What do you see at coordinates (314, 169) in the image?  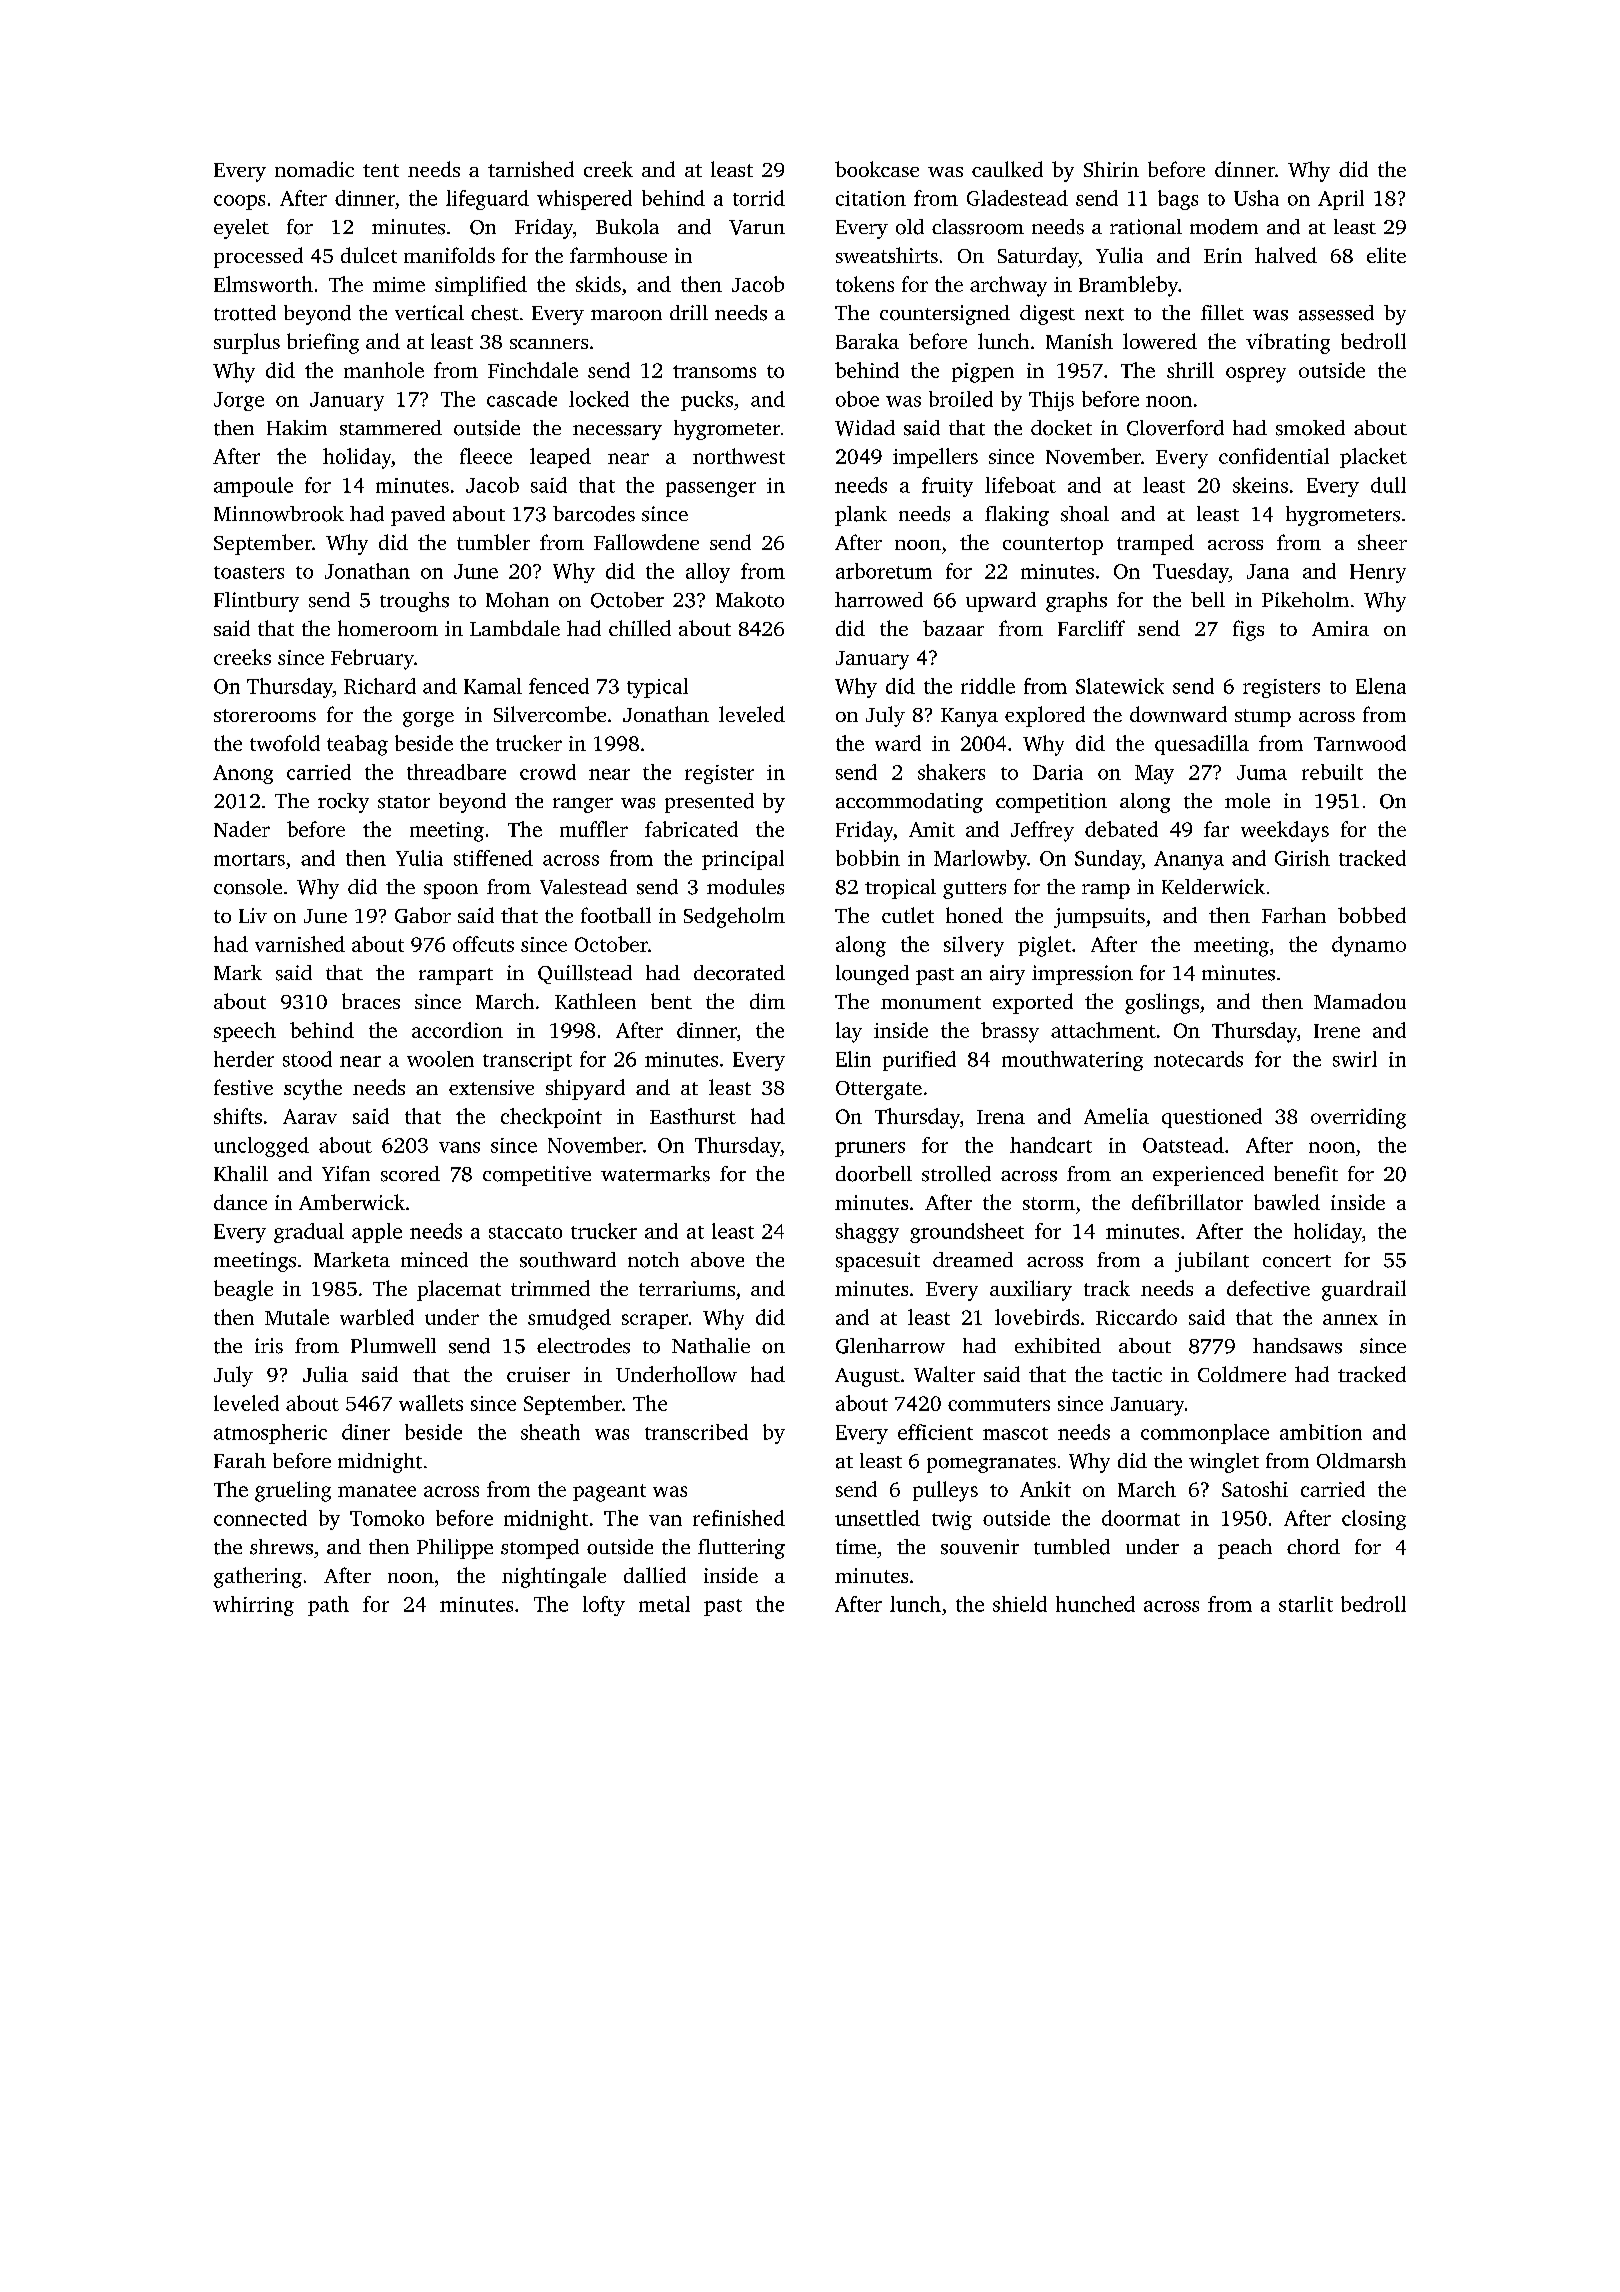 I see `nomadic` at bounding box center [314, 169].
